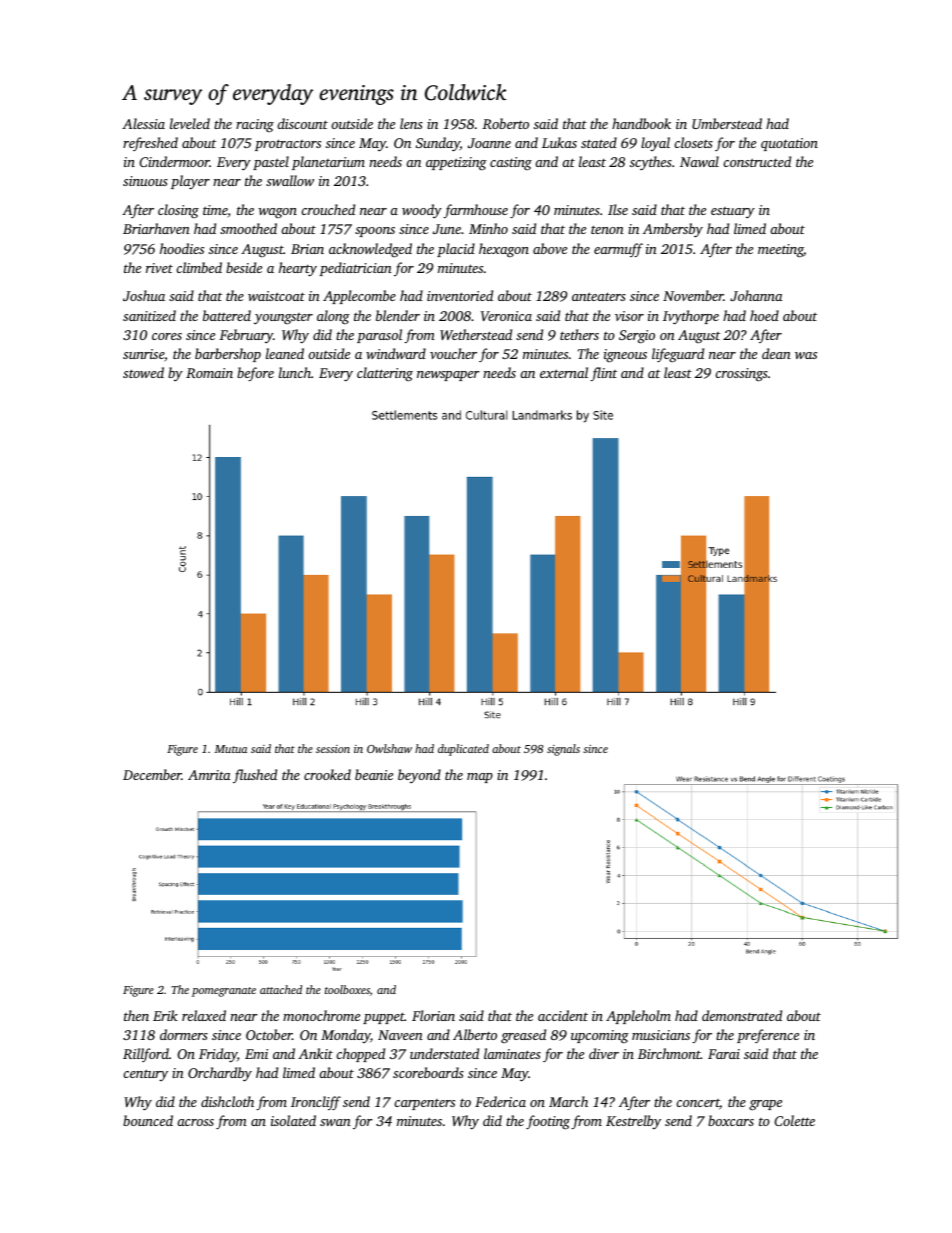 The height and width of the screenshot is (1233, 952). What do you see at coordinates (563, 750) in the screenshot?
I see `signals` at bounding box center [563, 750].
